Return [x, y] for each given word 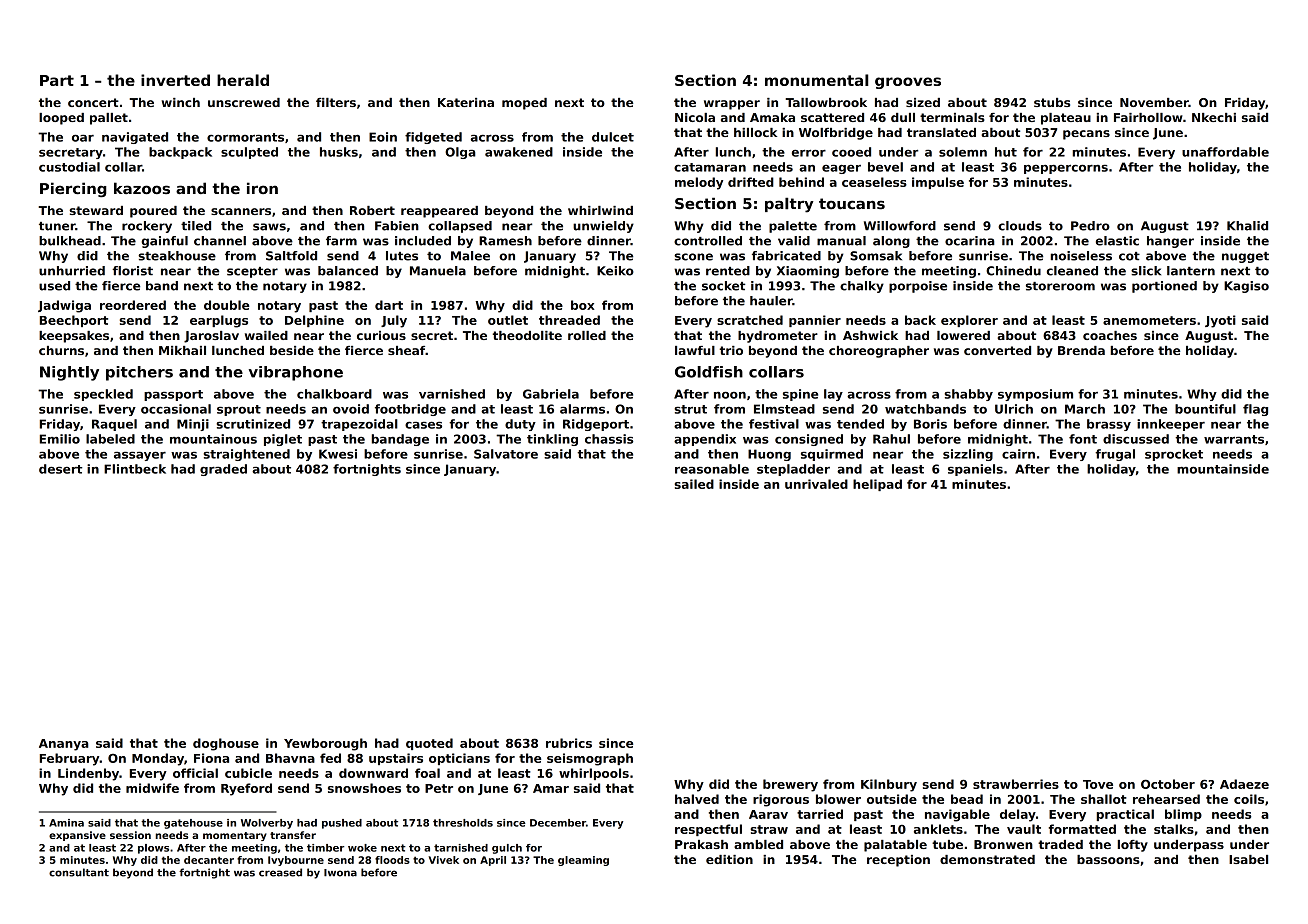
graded [223, 470]
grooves [908, 83]
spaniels [975, 470]
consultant [79, 872]
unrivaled [816, 484]
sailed [694, 484]
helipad [877, 485]
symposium [1035, 395]
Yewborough [325, 744]
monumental [817, 80]
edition [729, 859]
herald [243, 80]
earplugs [219, 321]
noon [730, 395]
